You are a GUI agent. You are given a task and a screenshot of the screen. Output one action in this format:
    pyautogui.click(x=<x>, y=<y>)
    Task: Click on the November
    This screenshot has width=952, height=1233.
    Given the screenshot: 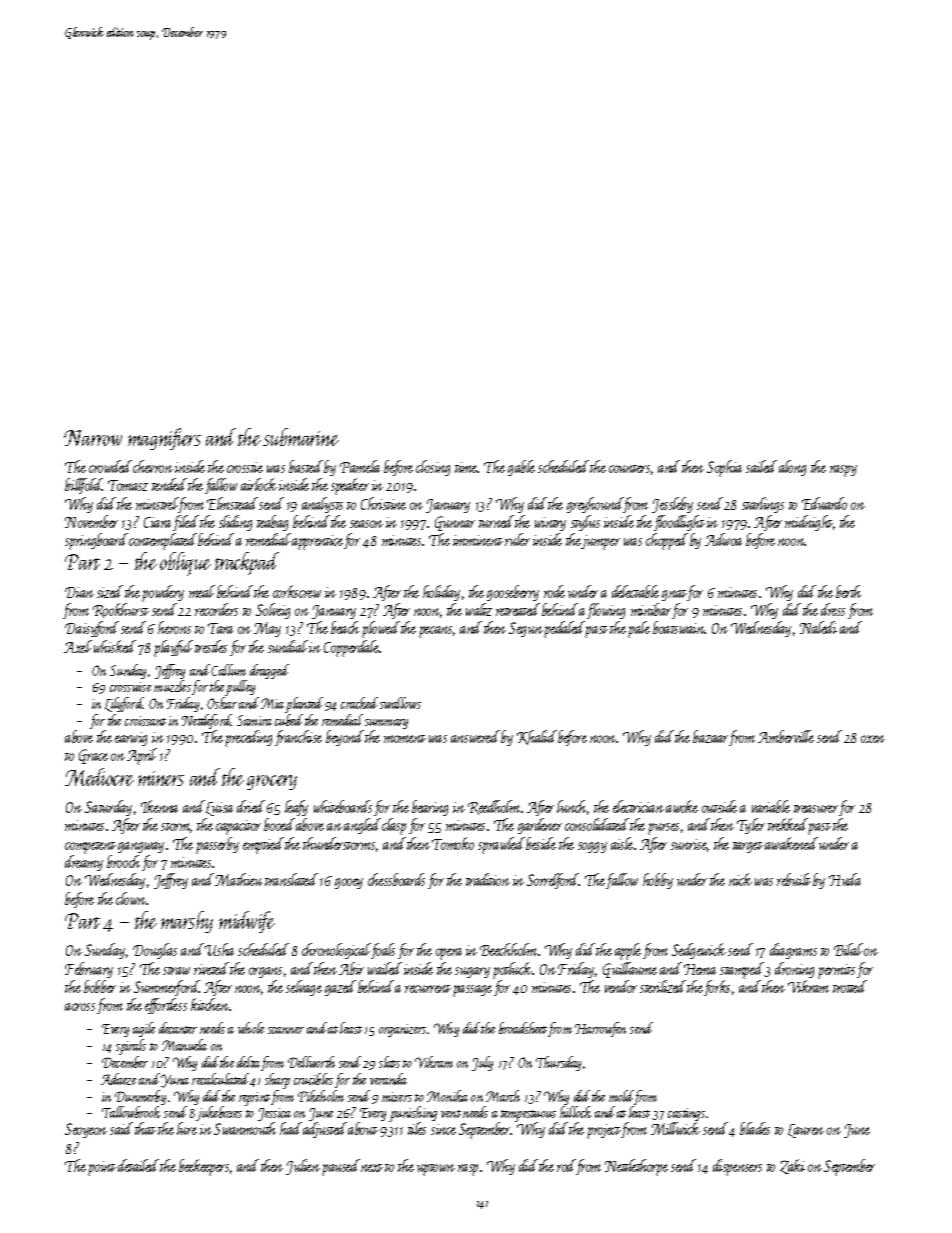 What is the action you would take?
    pyautogui.click(x=91, y=521)
